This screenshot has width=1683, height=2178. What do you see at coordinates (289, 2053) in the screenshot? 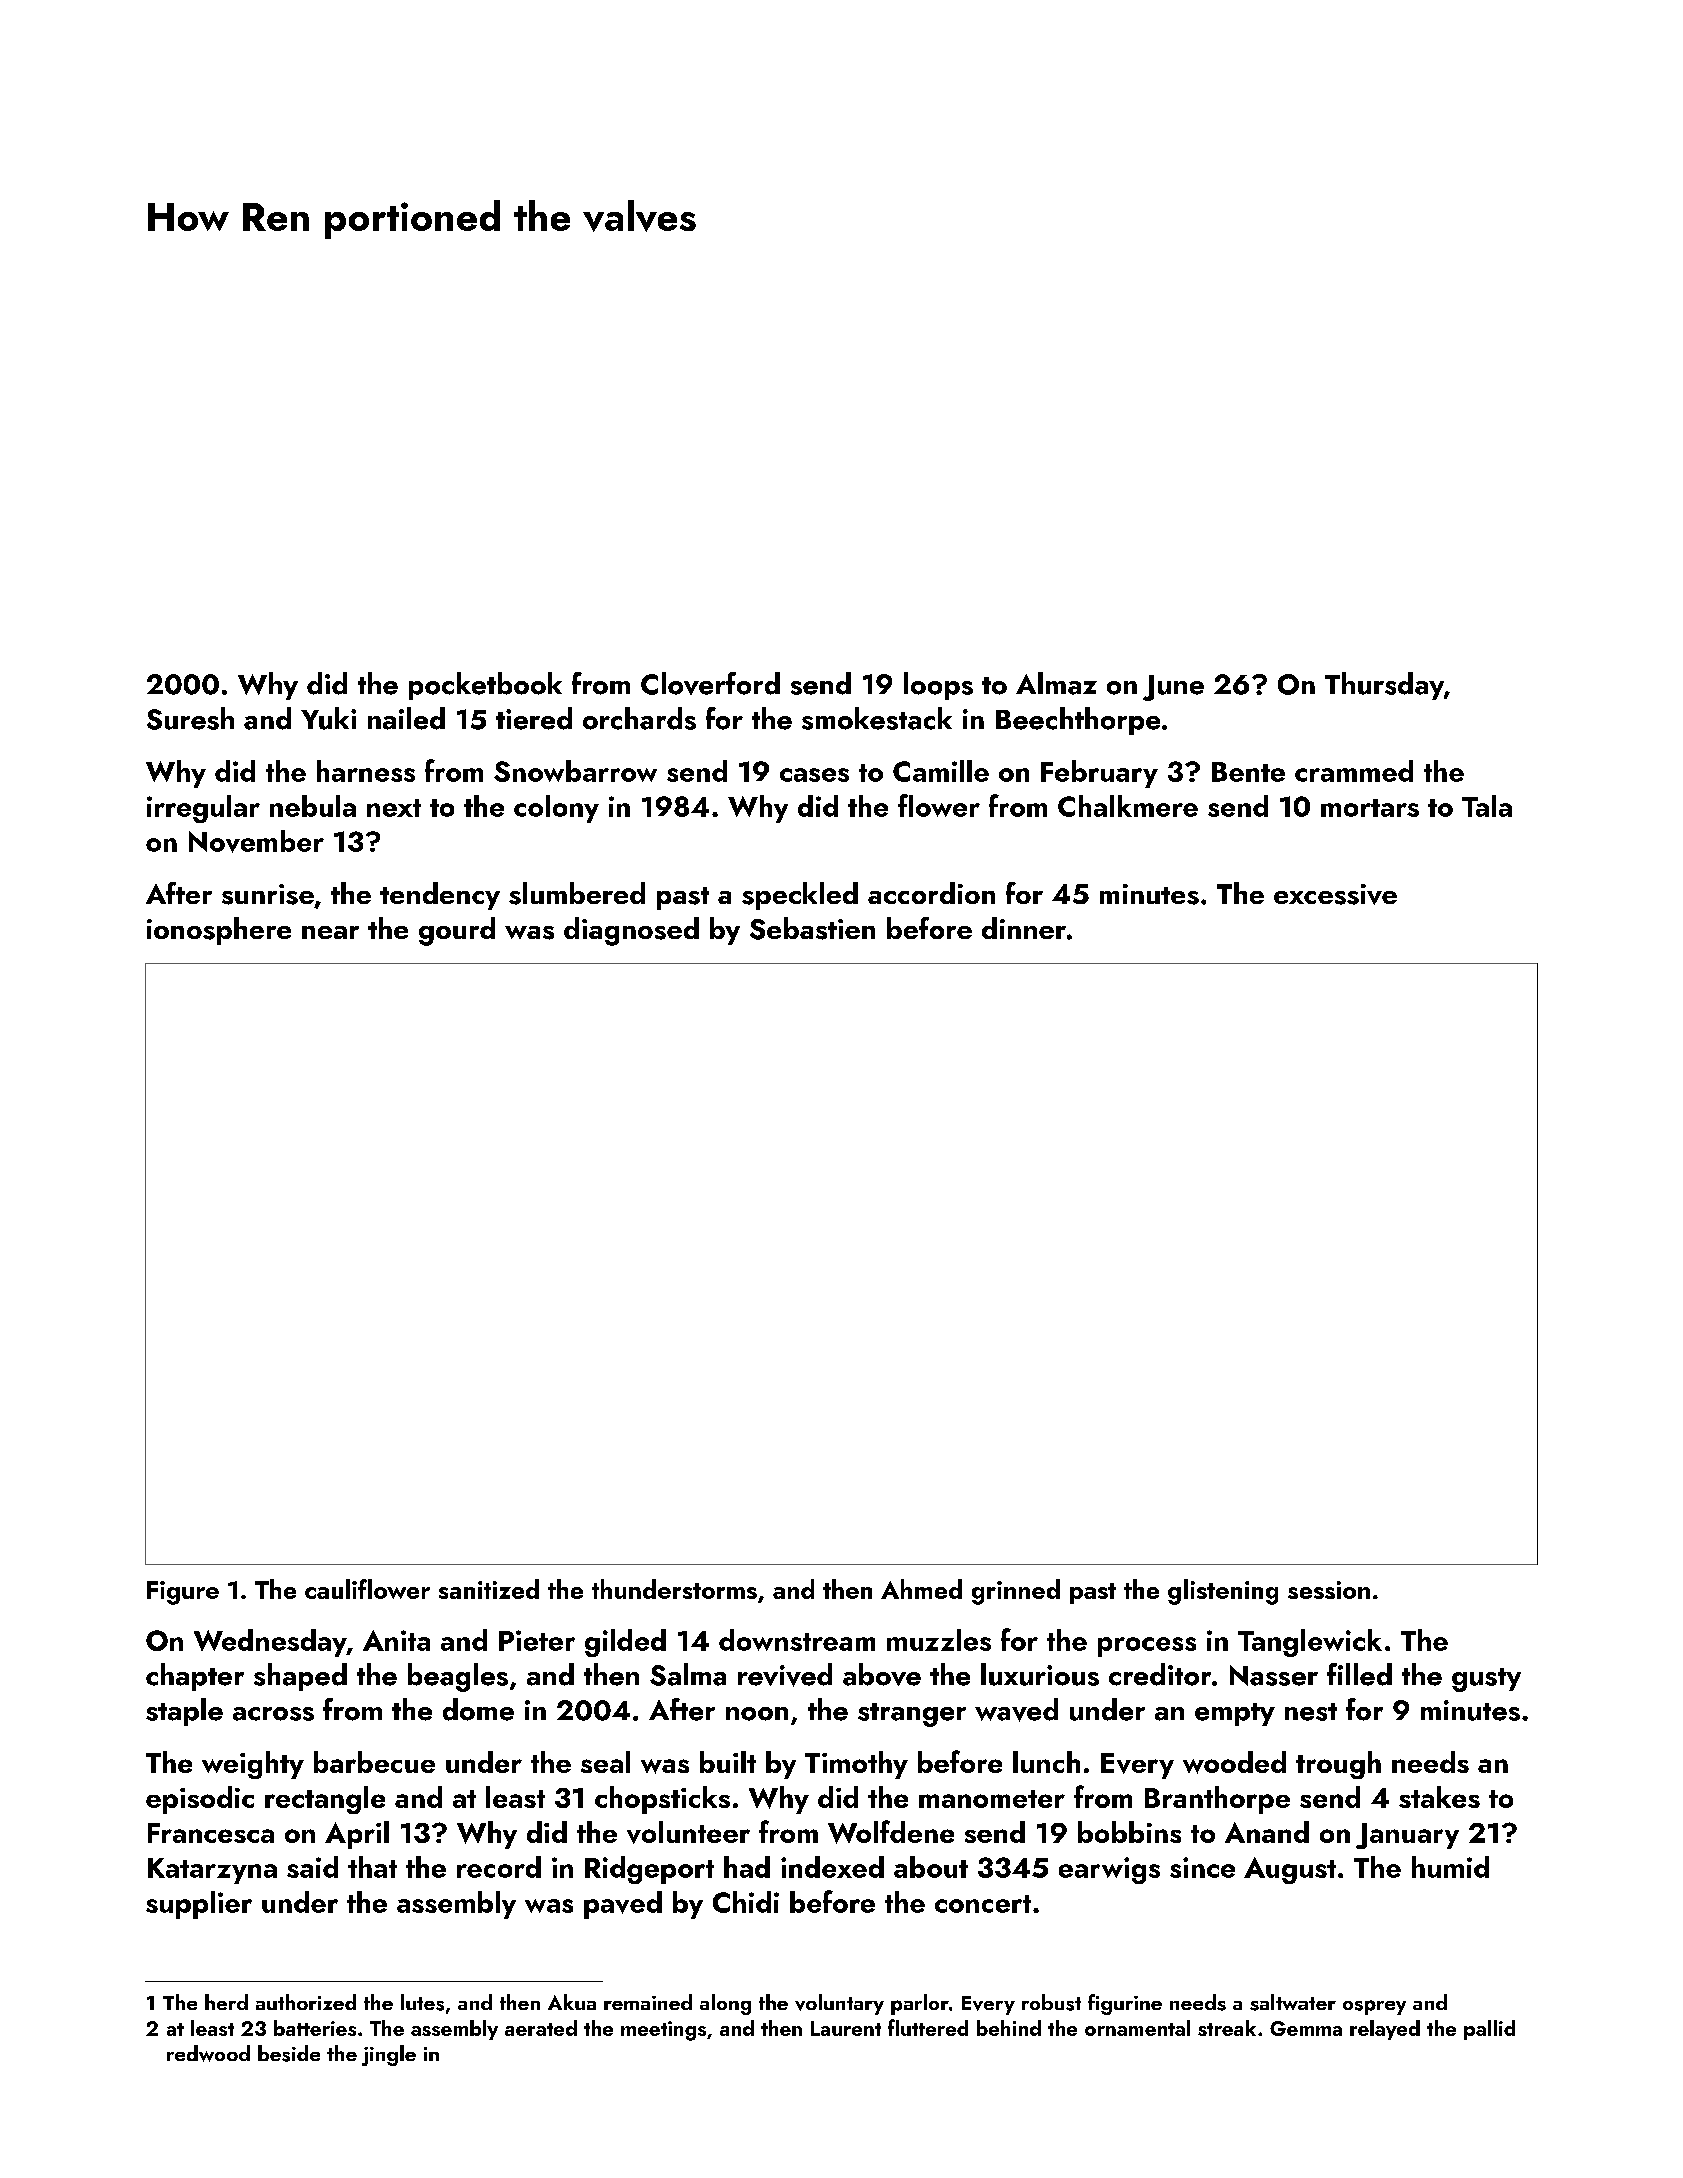
I see `beside` at bounding box center [289, 2053].
